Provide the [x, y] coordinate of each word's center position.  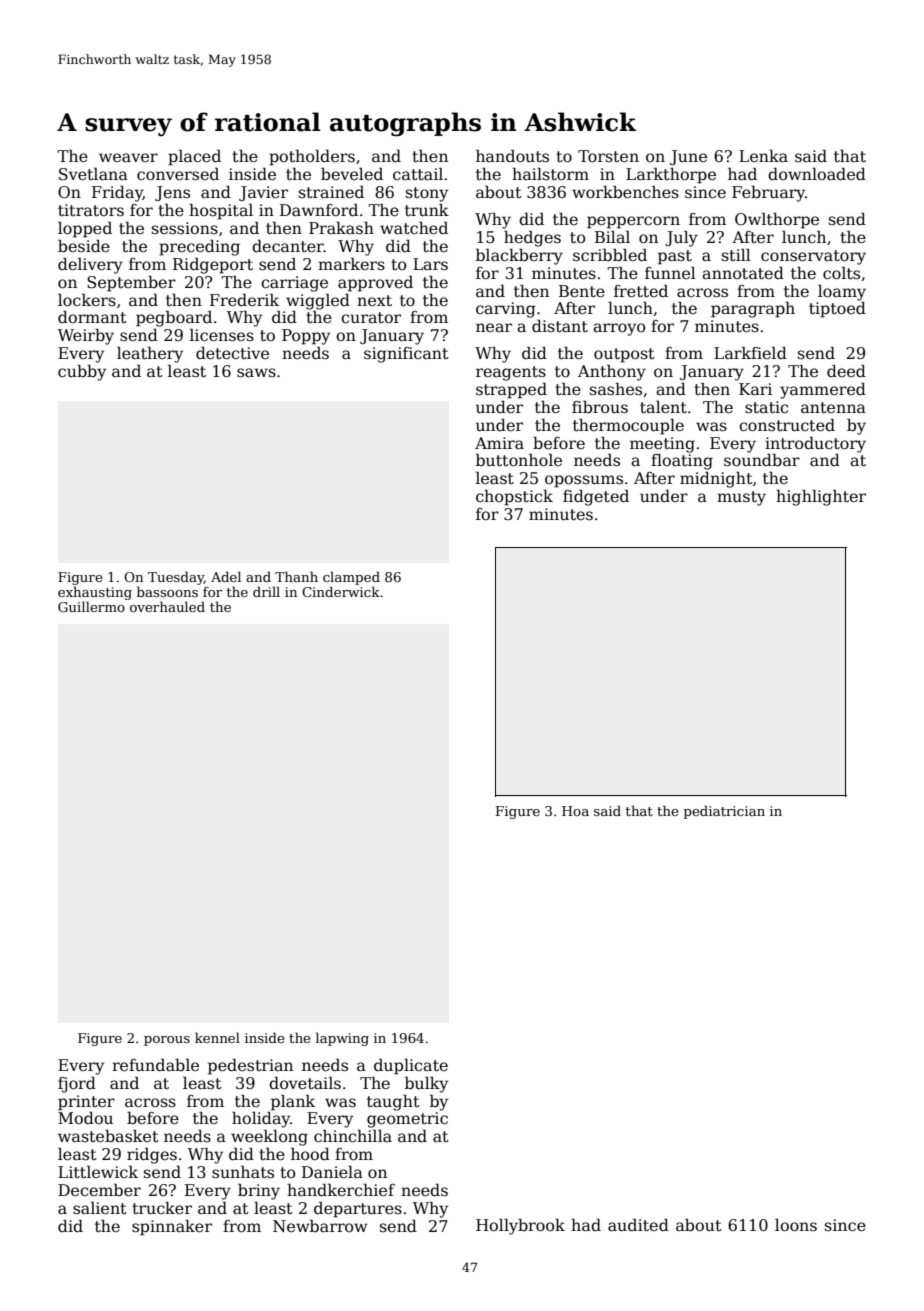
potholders [312, 158]
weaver [128, 158]
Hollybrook [520, 1226]
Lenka [763, 156]
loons [796, 1225]
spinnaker [172, 1228]
